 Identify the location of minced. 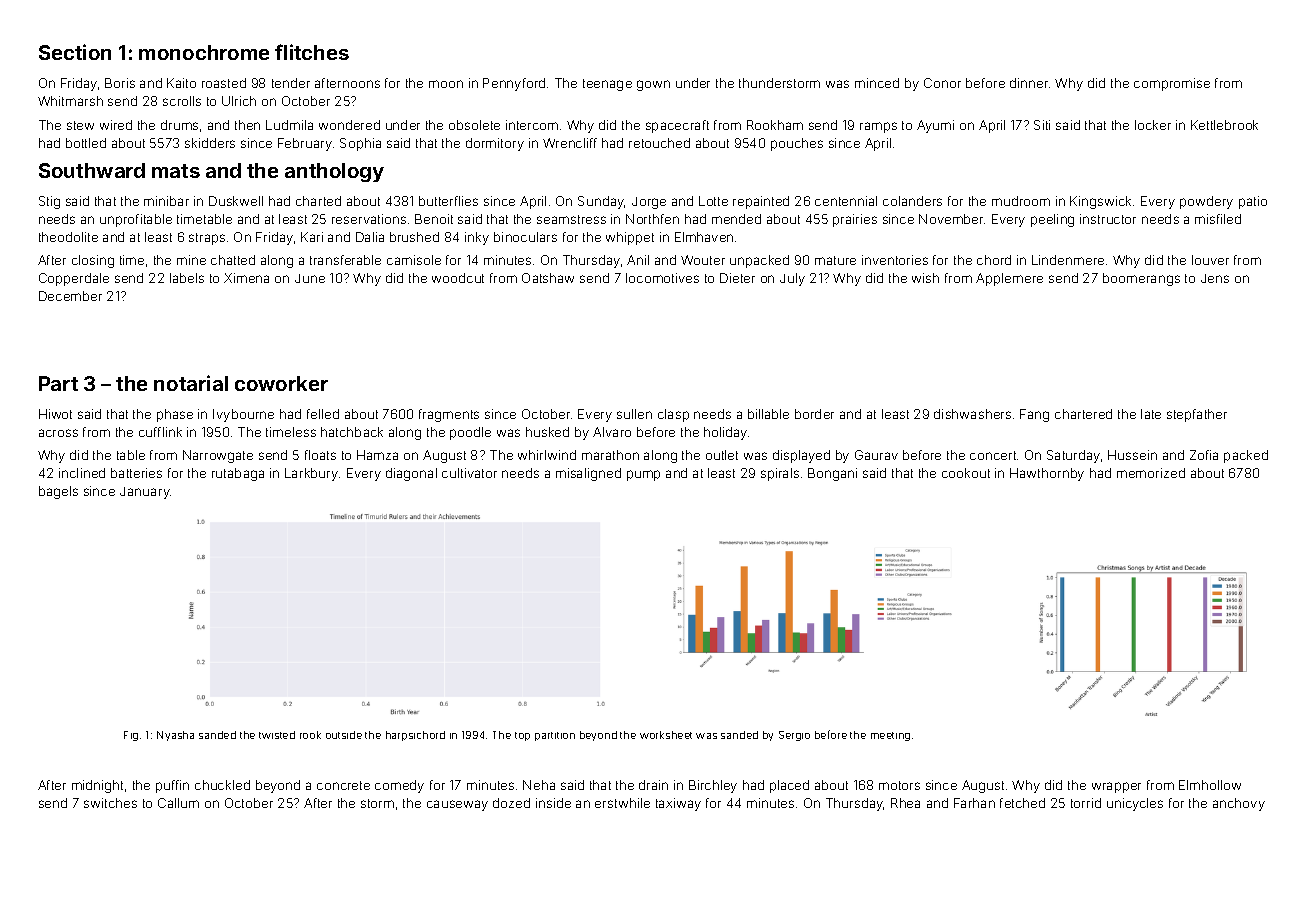
(877, 83).
